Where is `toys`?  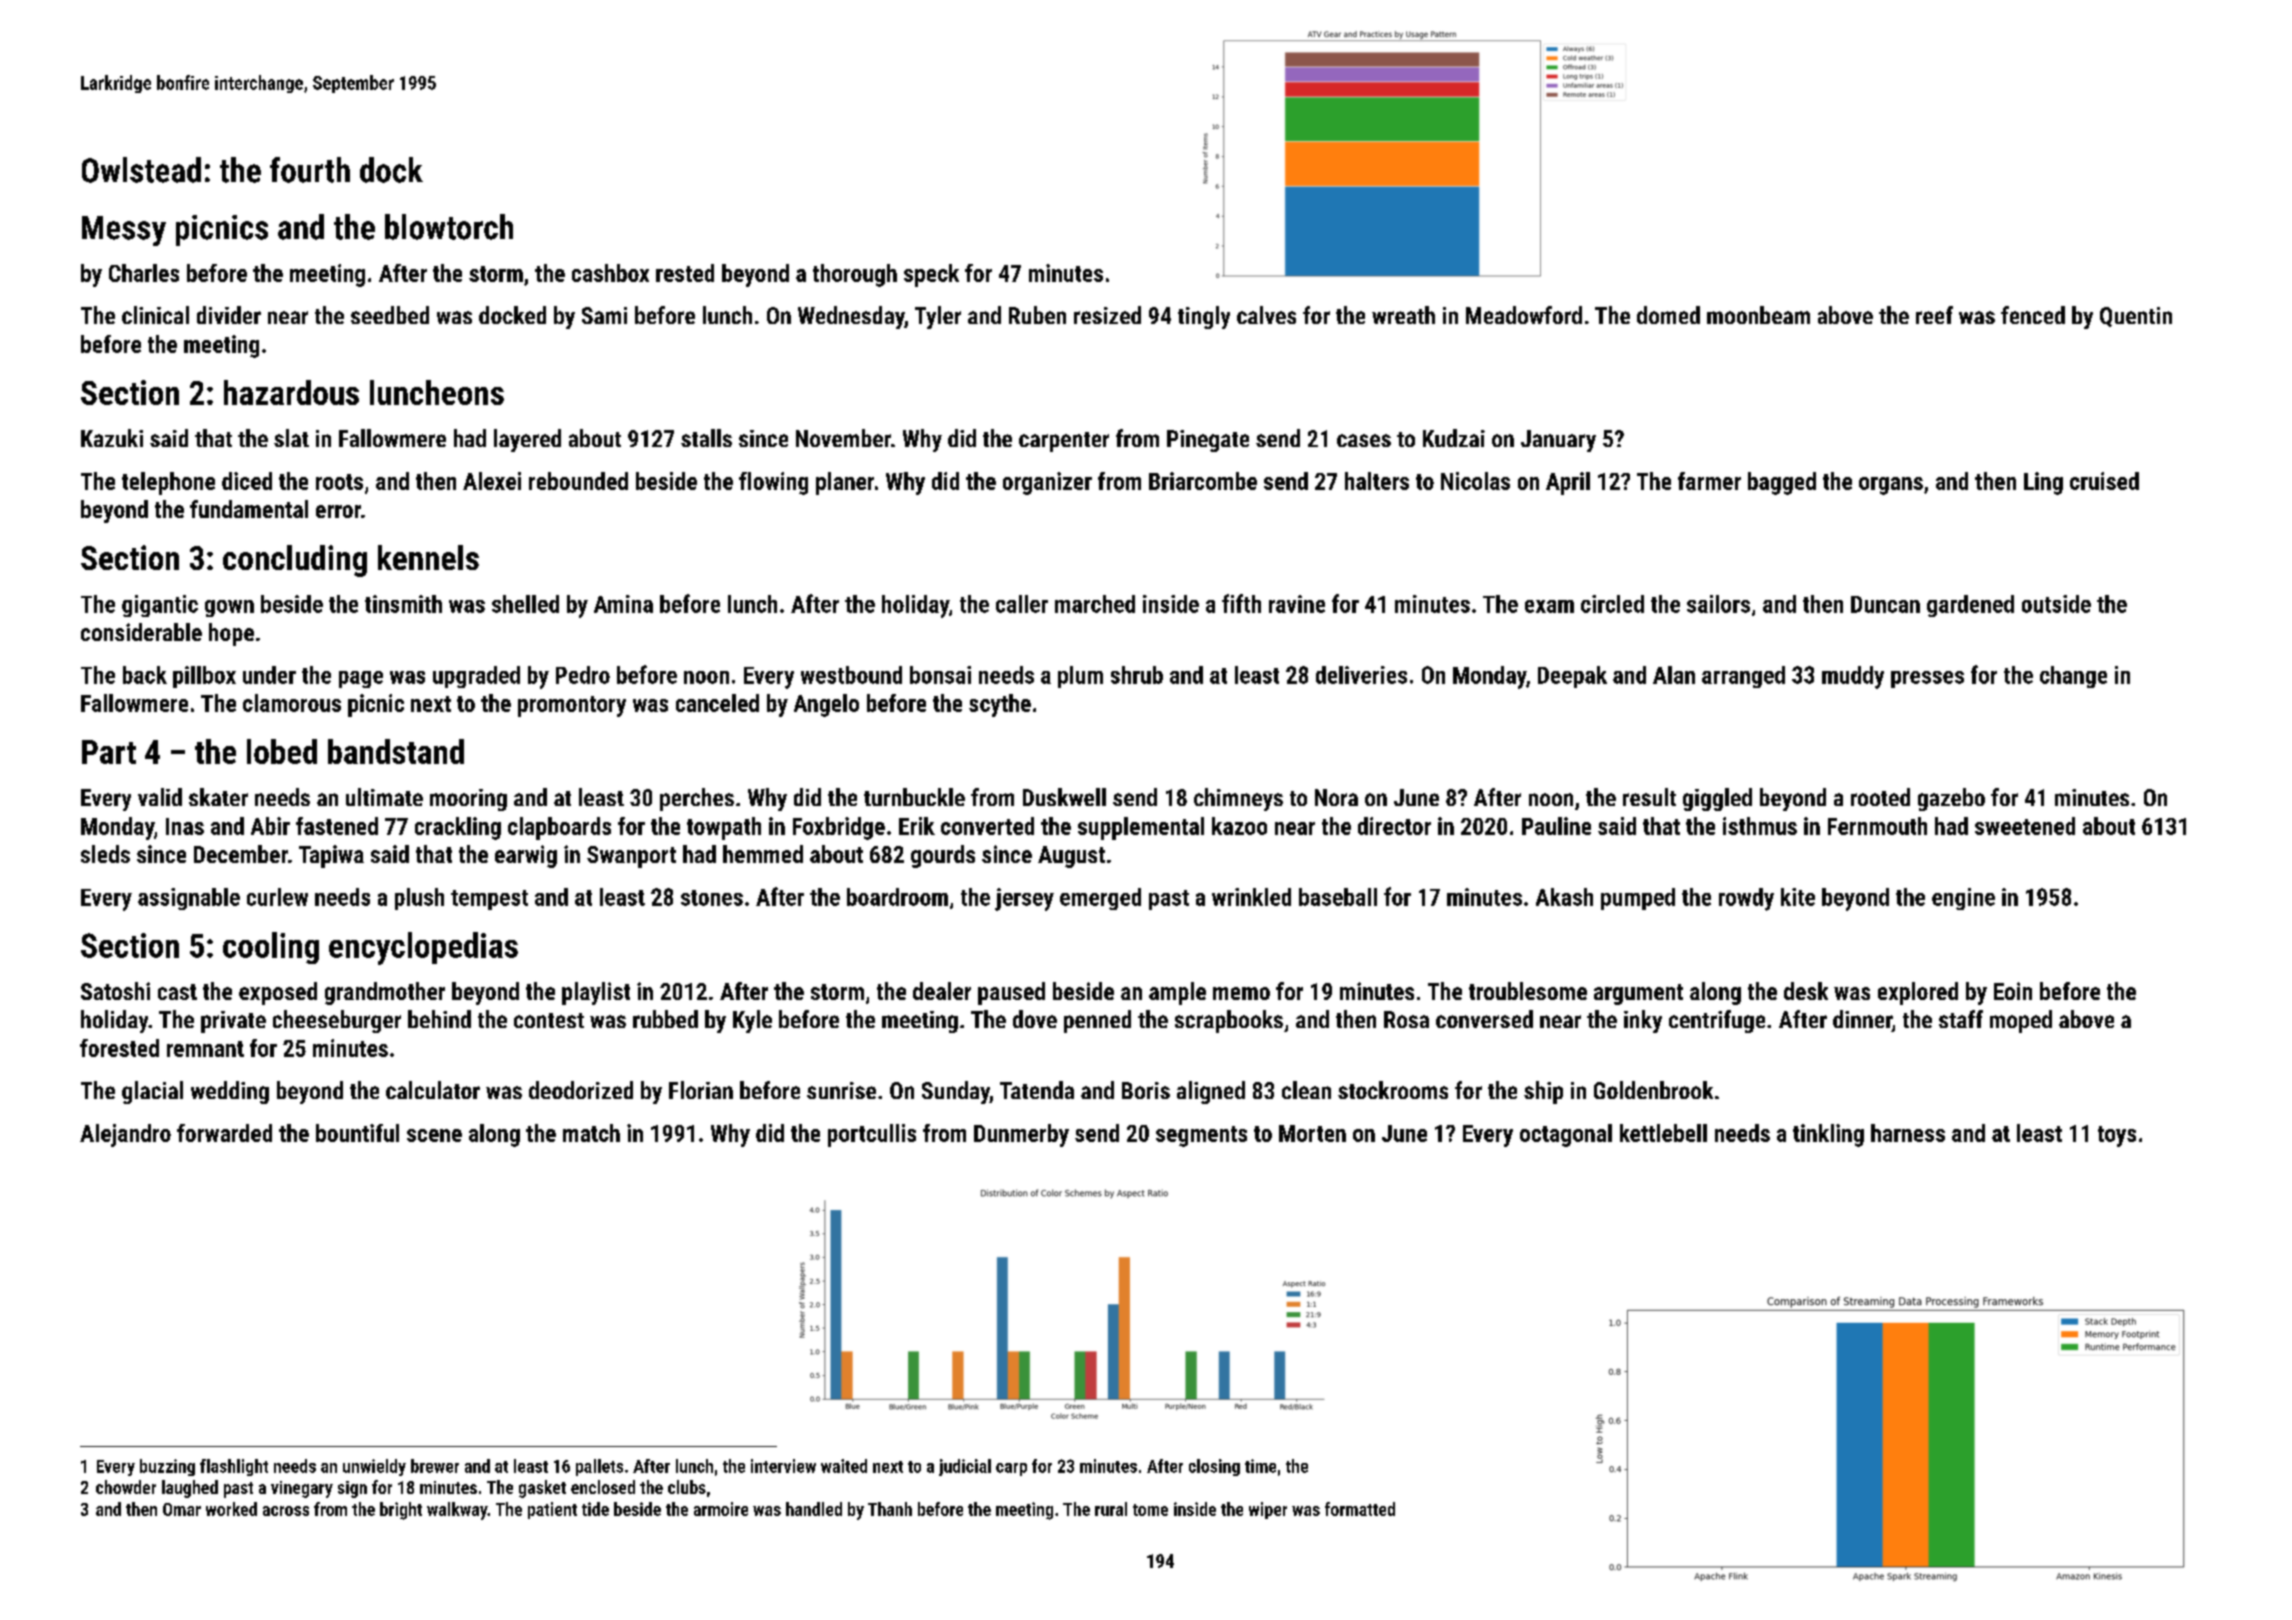
toys is located at coordinates (2117, 1136).
